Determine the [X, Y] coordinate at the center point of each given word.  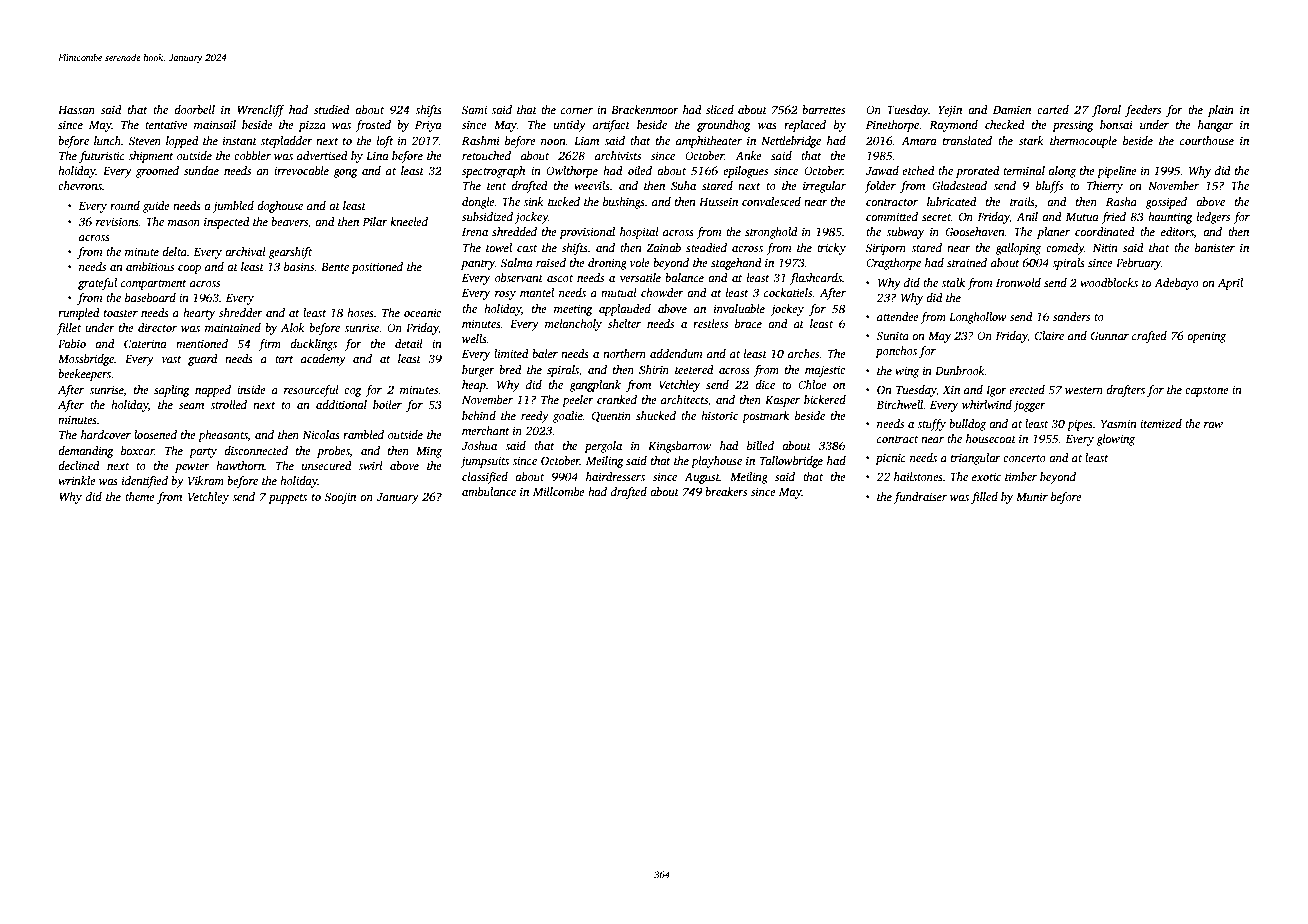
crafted [1149, 337]
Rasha [1121, 201]
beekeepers [84, 375]
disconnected [256, 450]
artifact [611, 126]
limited [511, 353]
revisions [117, 221]
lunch [107, 140]
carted [1053, 109]
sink [533, 201]
